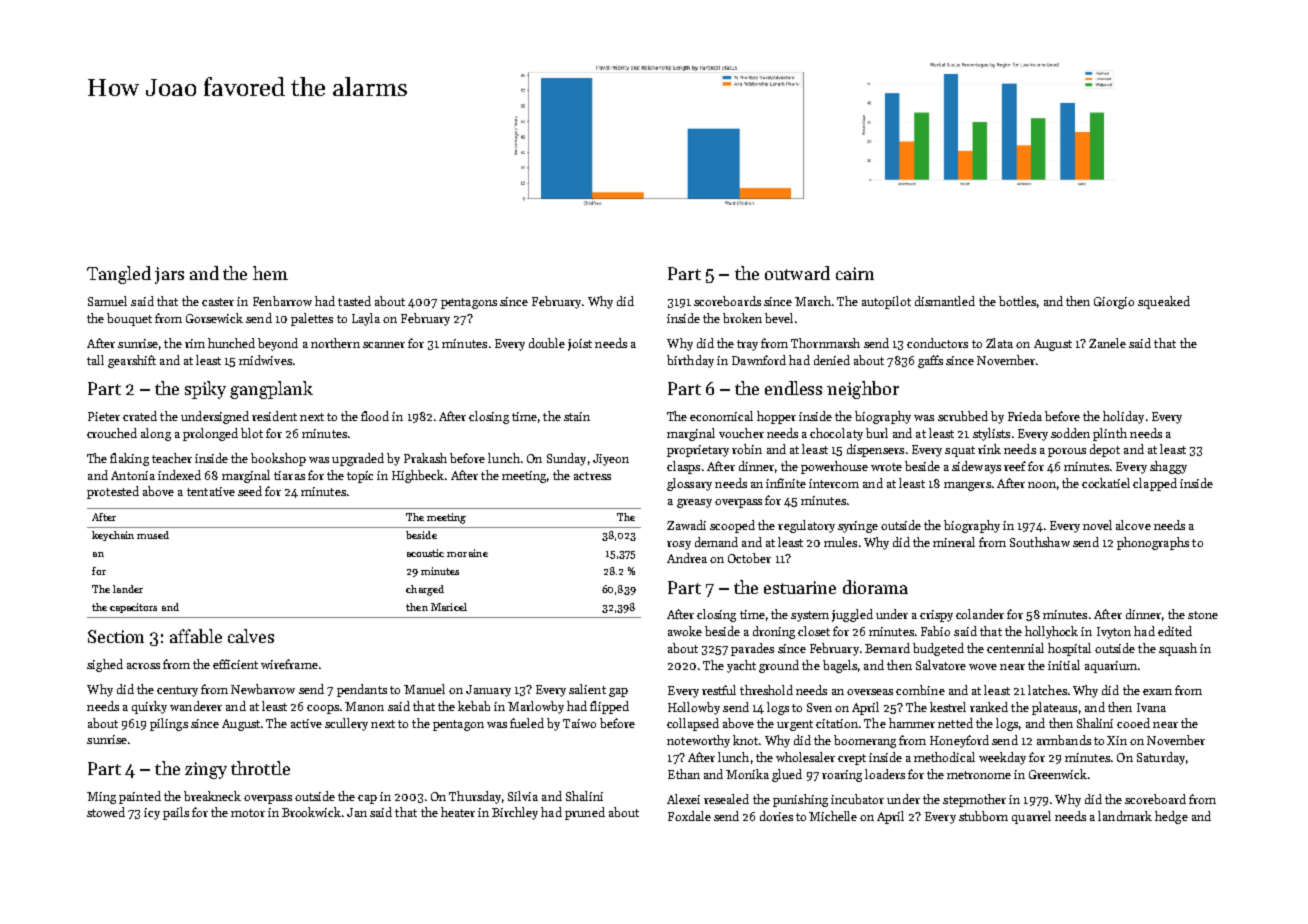 This screenshot has height=924, width=1308. I want to click on parades, so click(752, 649).
